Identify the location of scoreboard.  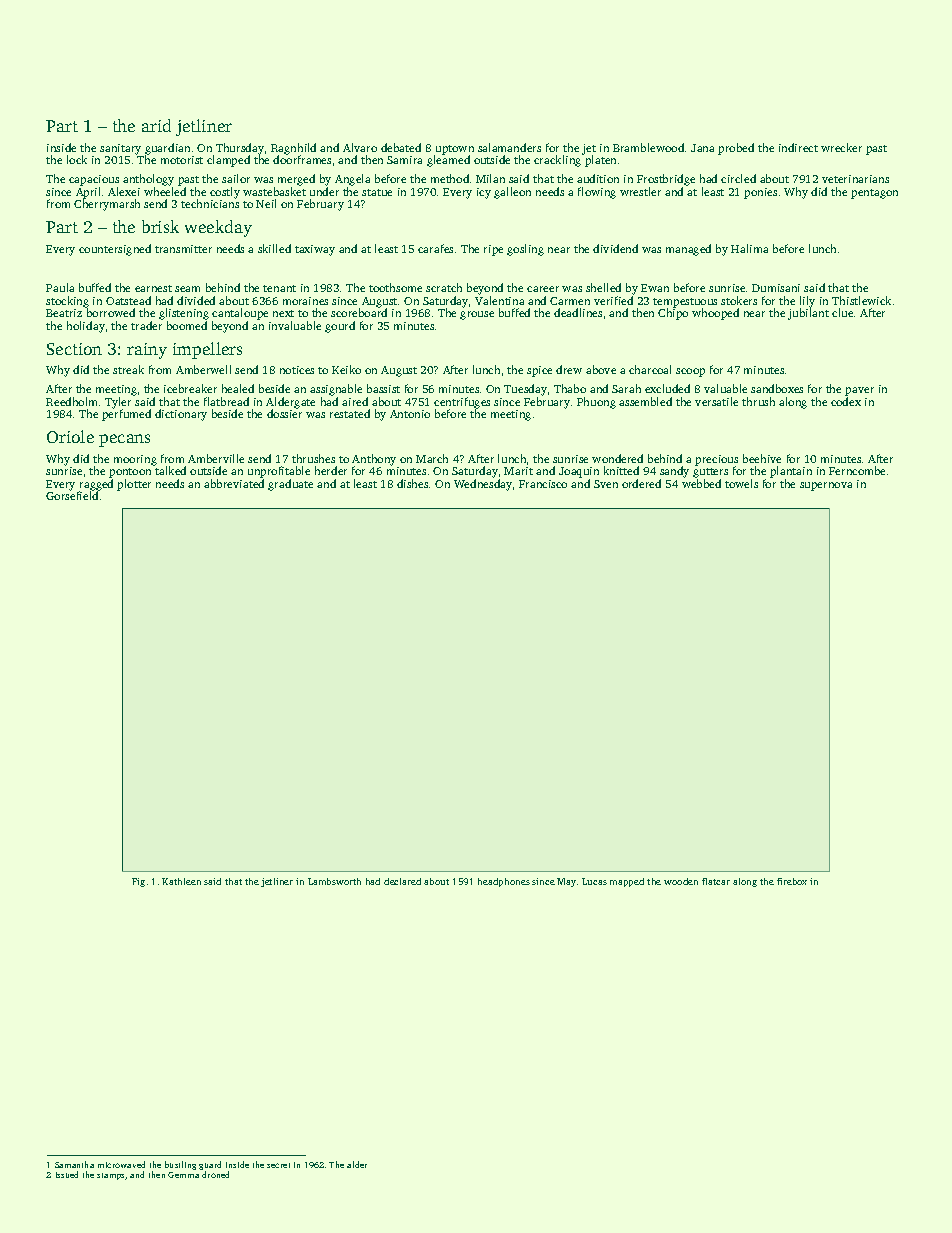
(359, 313).
